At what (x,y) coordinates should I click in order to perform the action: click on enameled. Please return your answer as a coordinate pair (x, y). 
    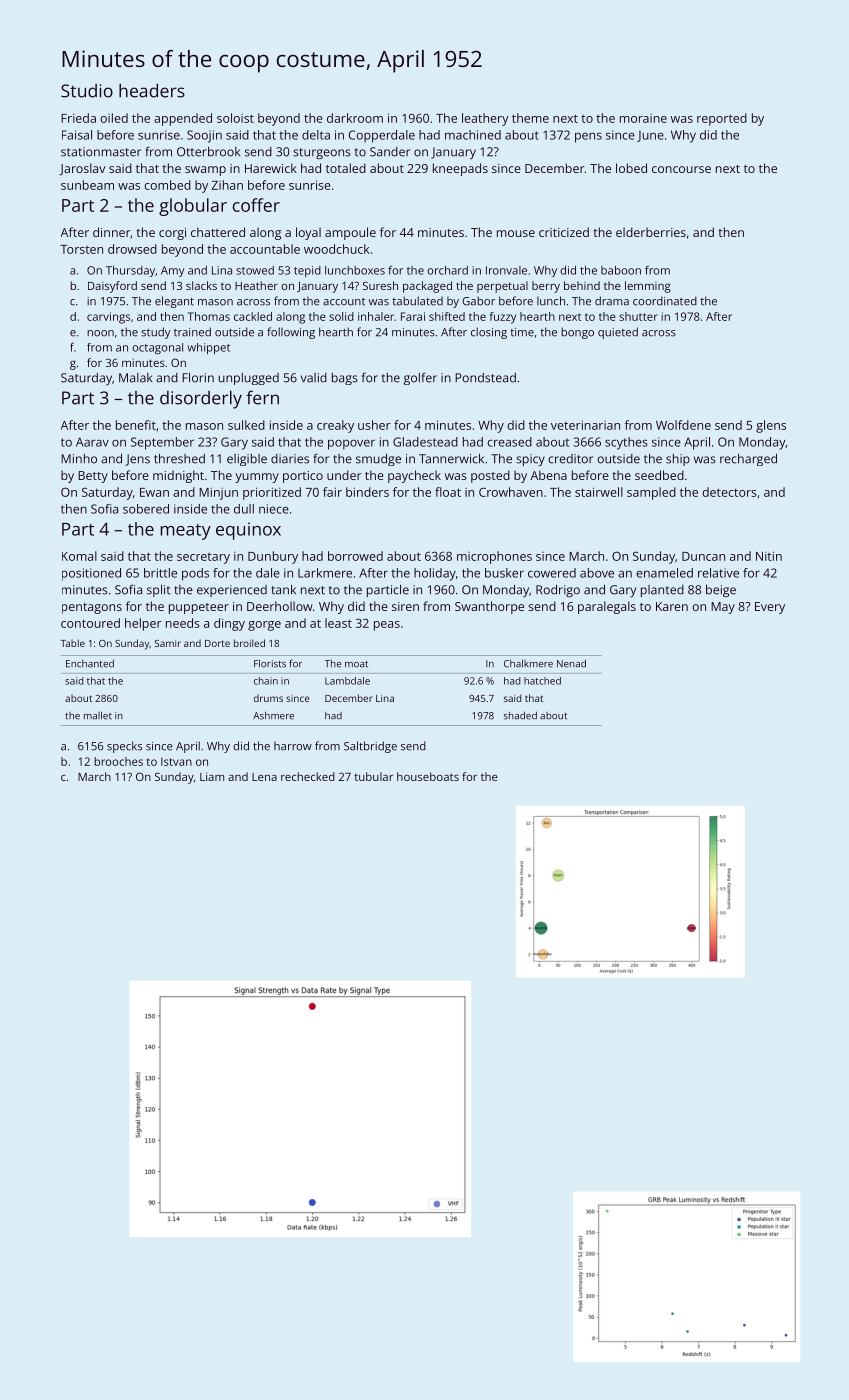
    Looking at the image, I should click on (664, 573).
